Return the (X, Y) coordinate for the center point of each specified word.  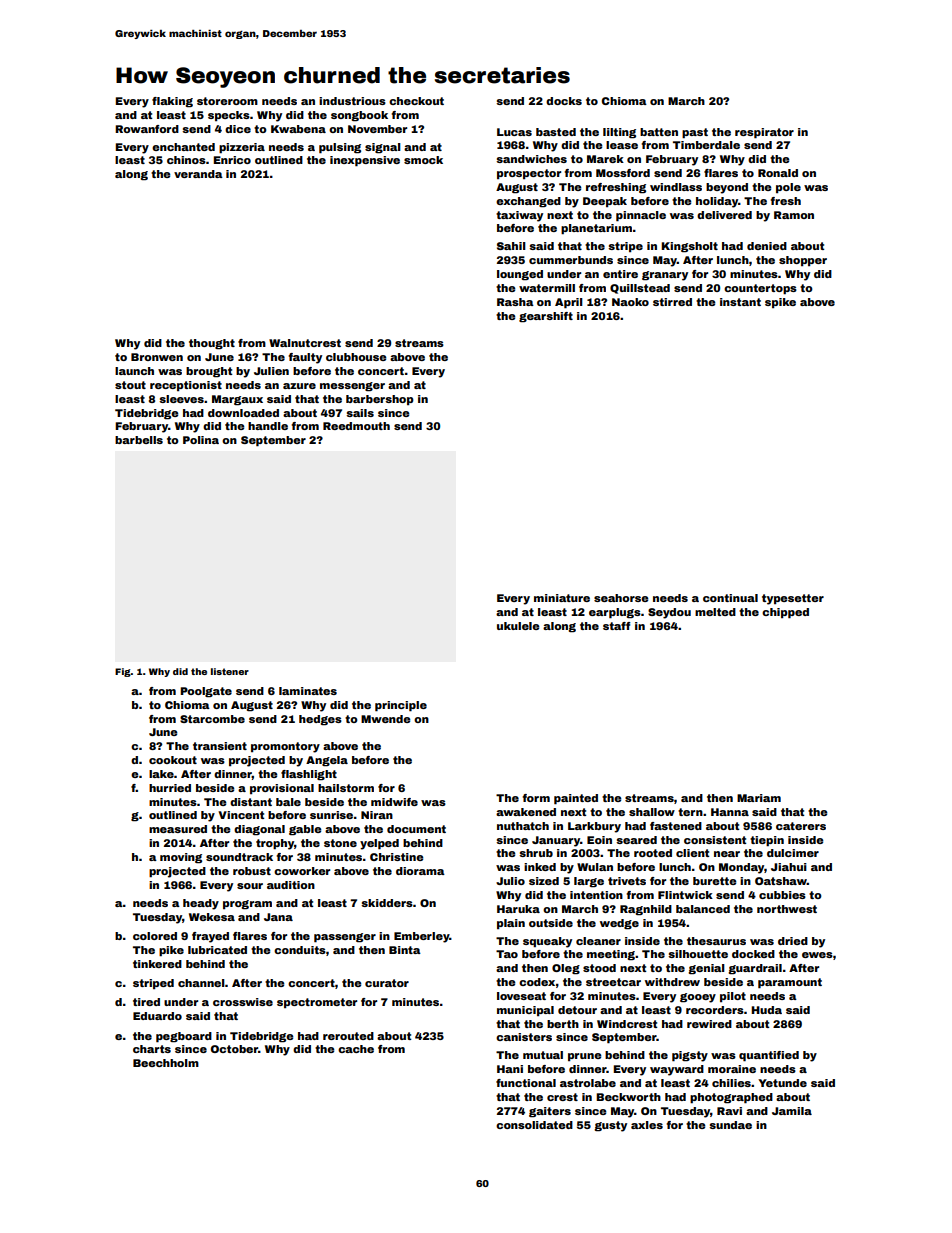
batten (659, 132)
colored (155, 936)
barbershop (380, 400)
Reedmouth (356, 426)
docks (564, 101)
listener (230, 671)
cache (356, 1049)
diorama (420, 871)
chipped (785, 613)
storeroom (227, 101)
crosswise (243, 1002)
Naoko (630, 302)
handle (268, 426)
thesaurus (716, 941)
